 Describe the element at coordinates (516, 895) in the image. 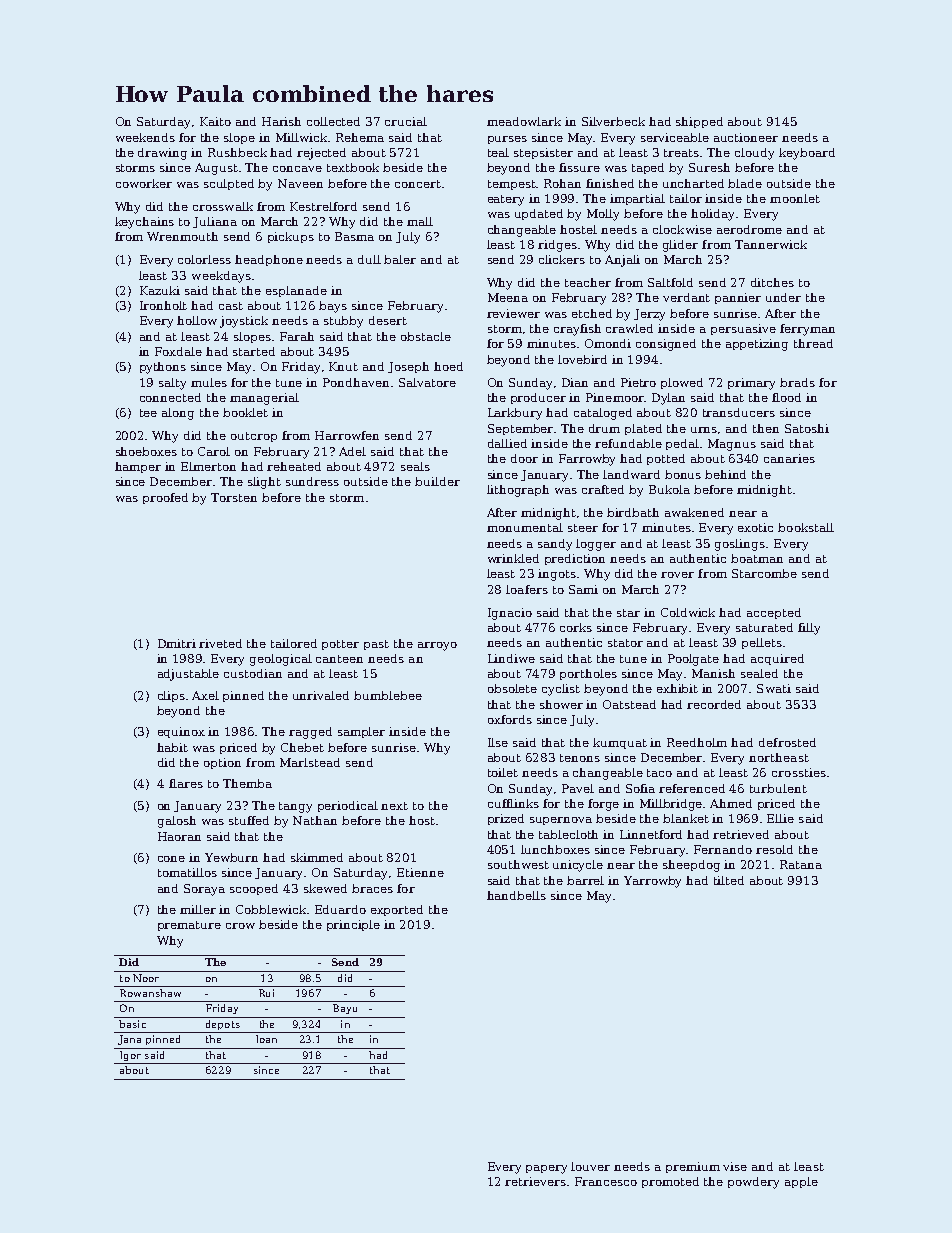

I see `handbells` at that location.
